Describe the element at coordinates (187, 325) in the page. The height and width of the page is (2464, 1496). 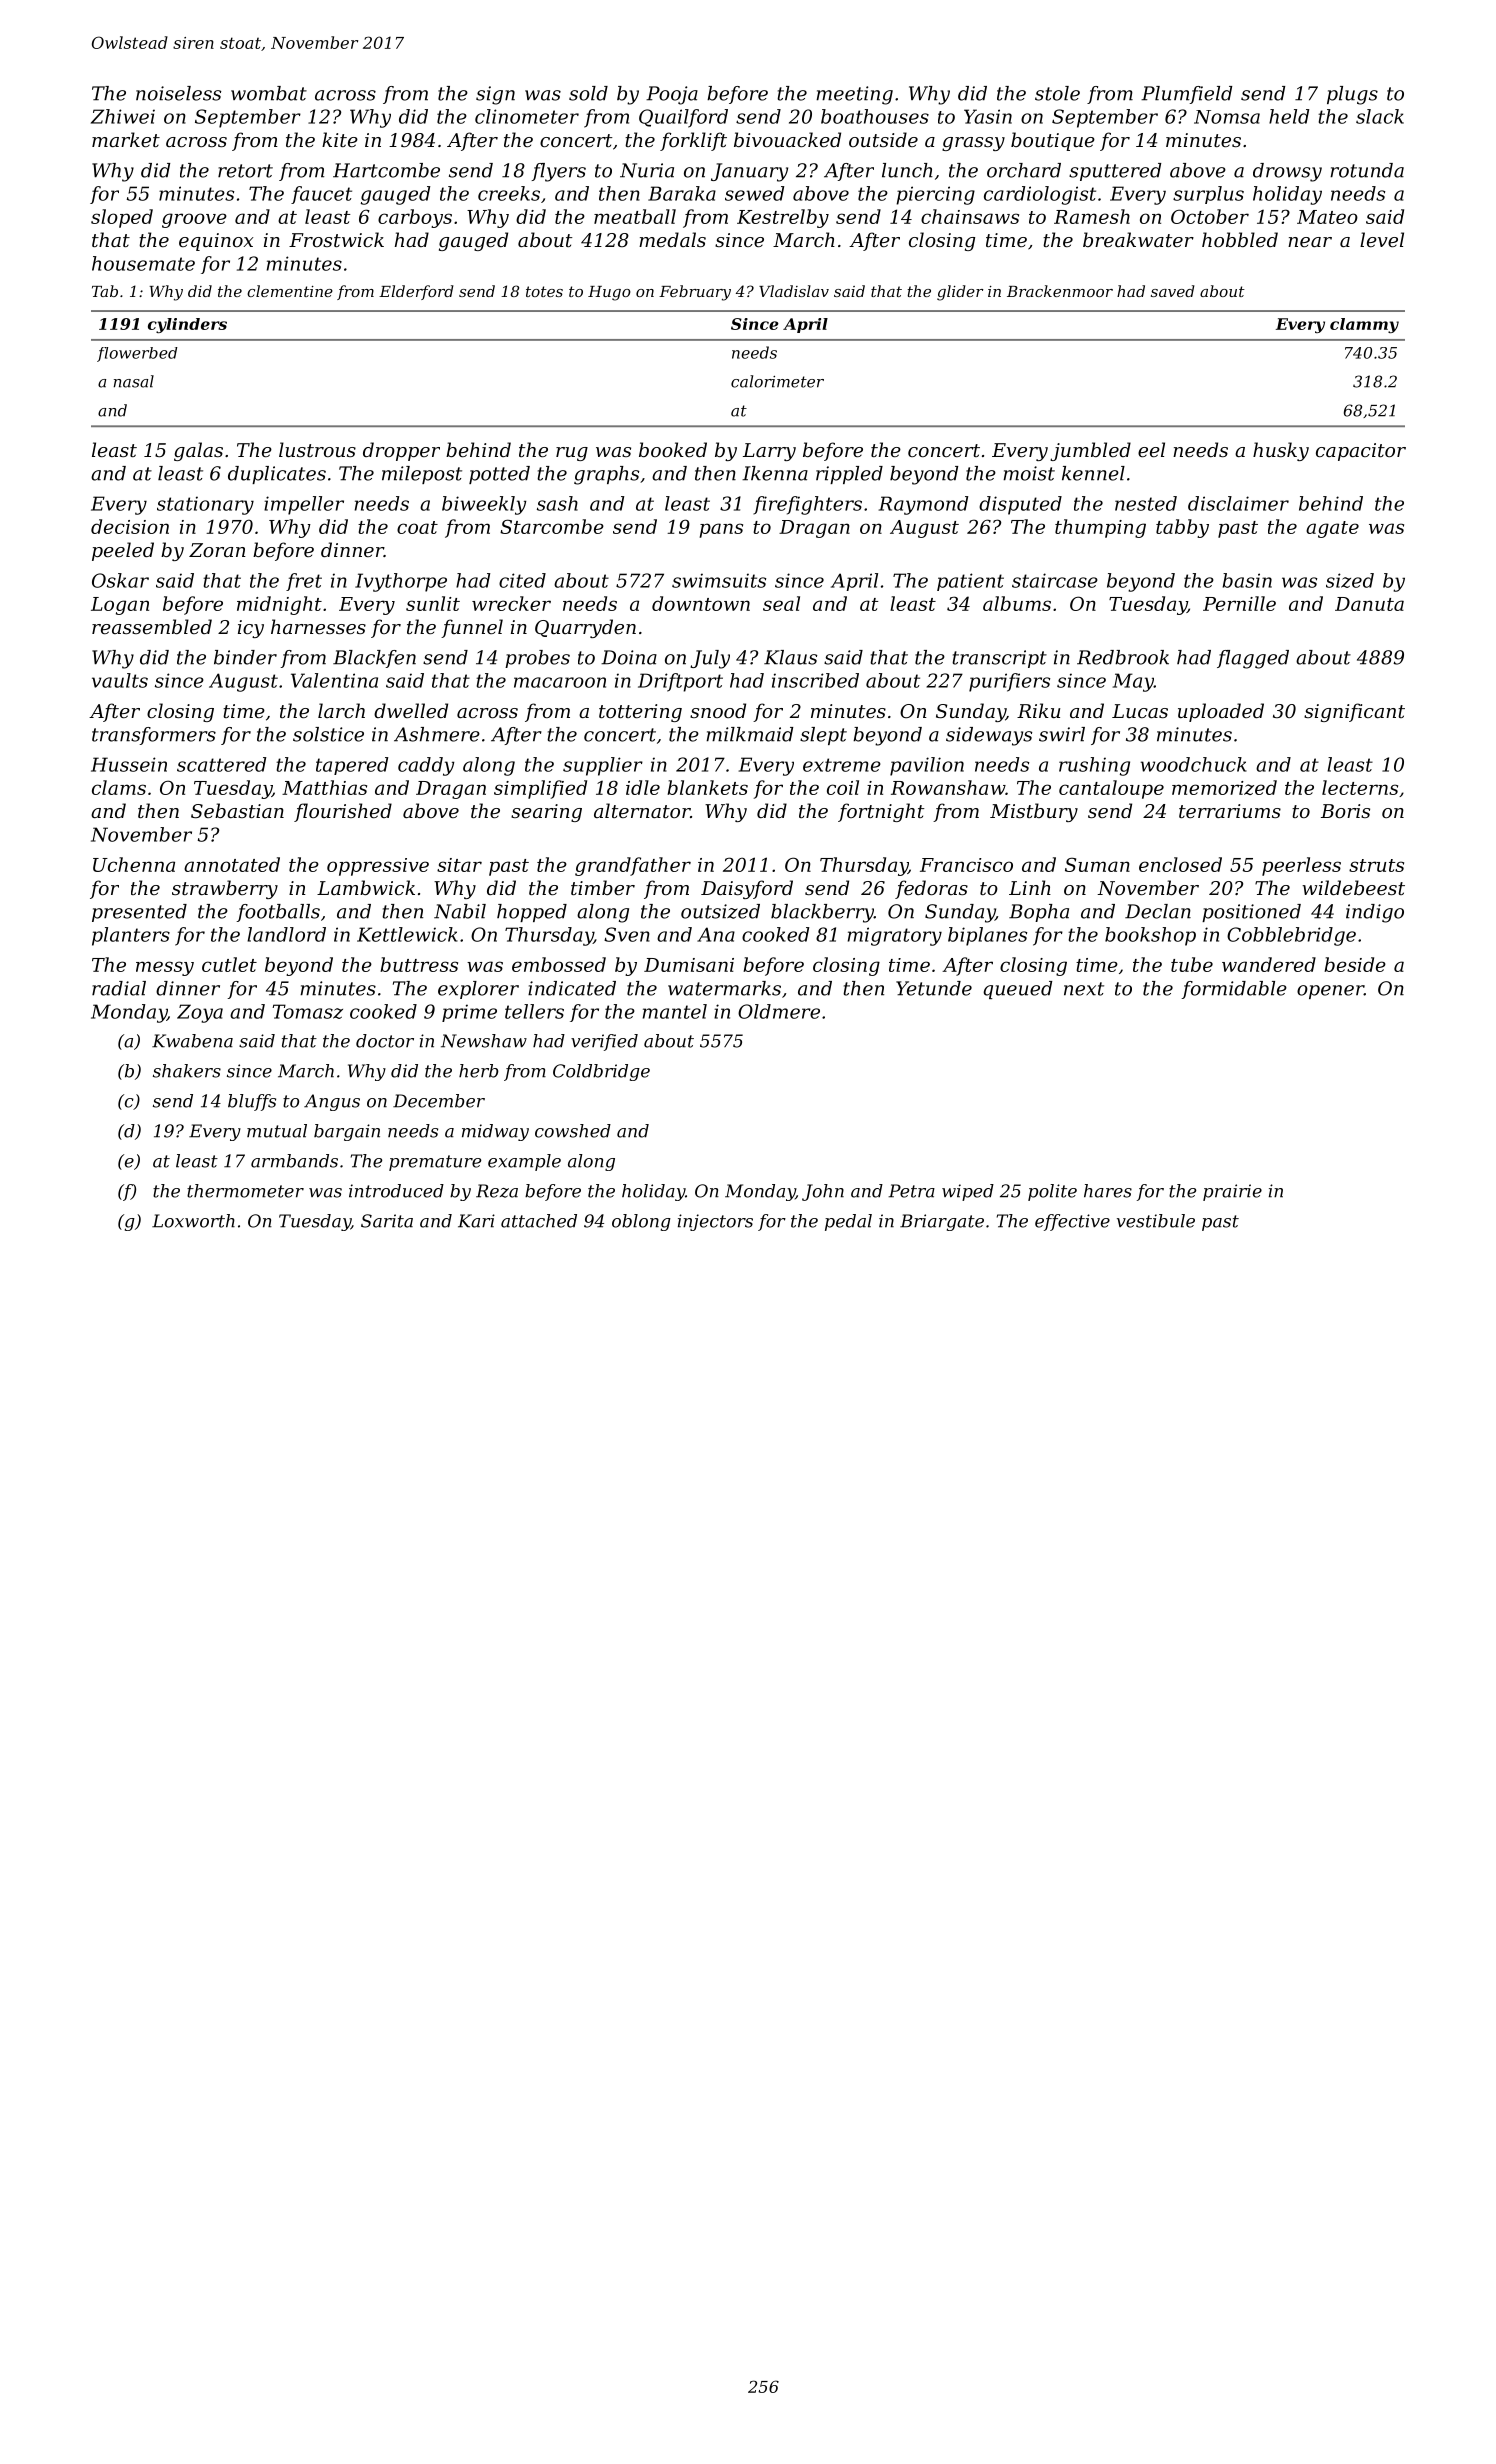
I see `cylinders` at that location.
